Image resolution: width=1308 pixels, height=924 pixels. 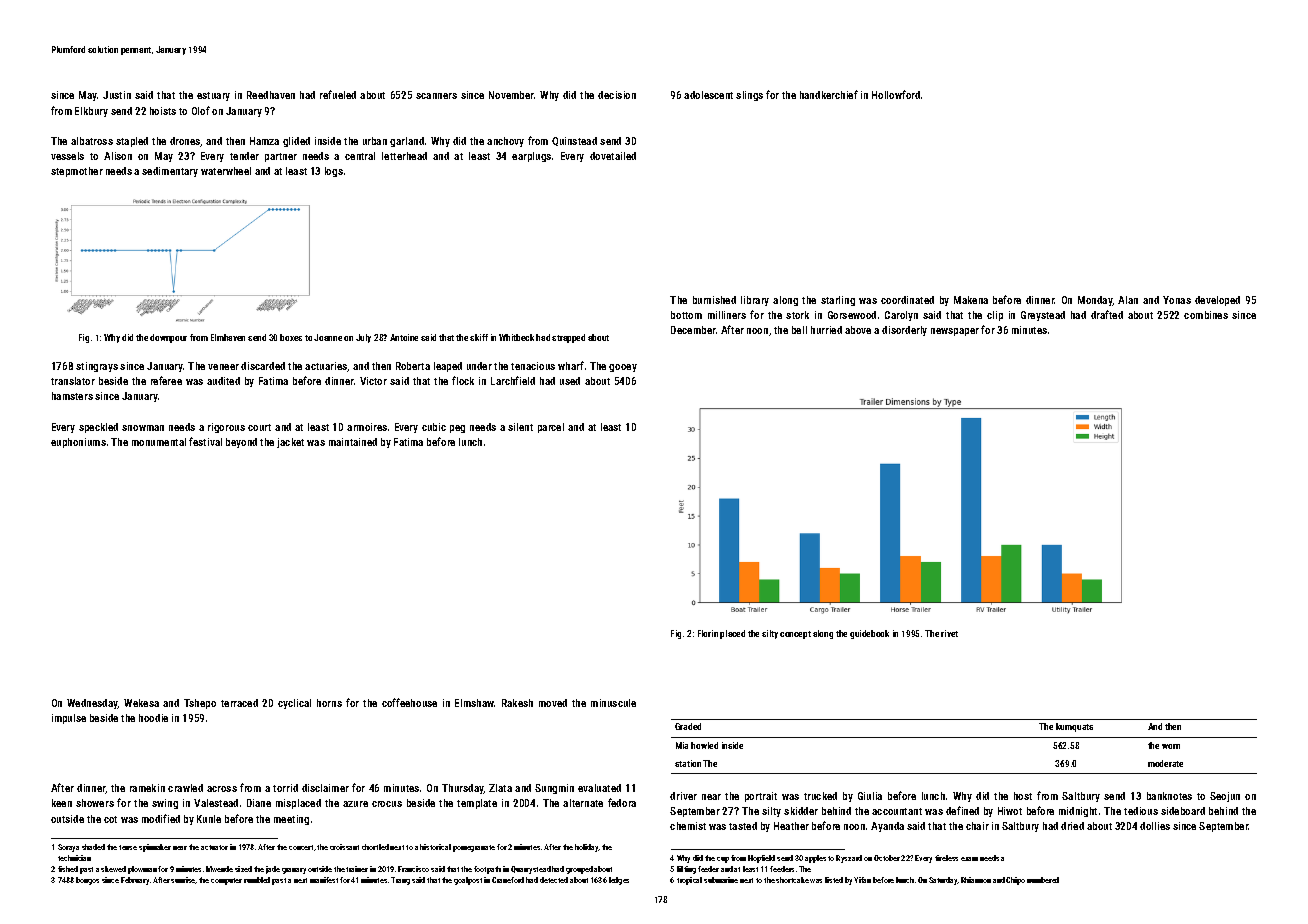 What do you see at coordinates (183, 880) in the page?
I see `sunrise` at bounding box center [183, 880].
